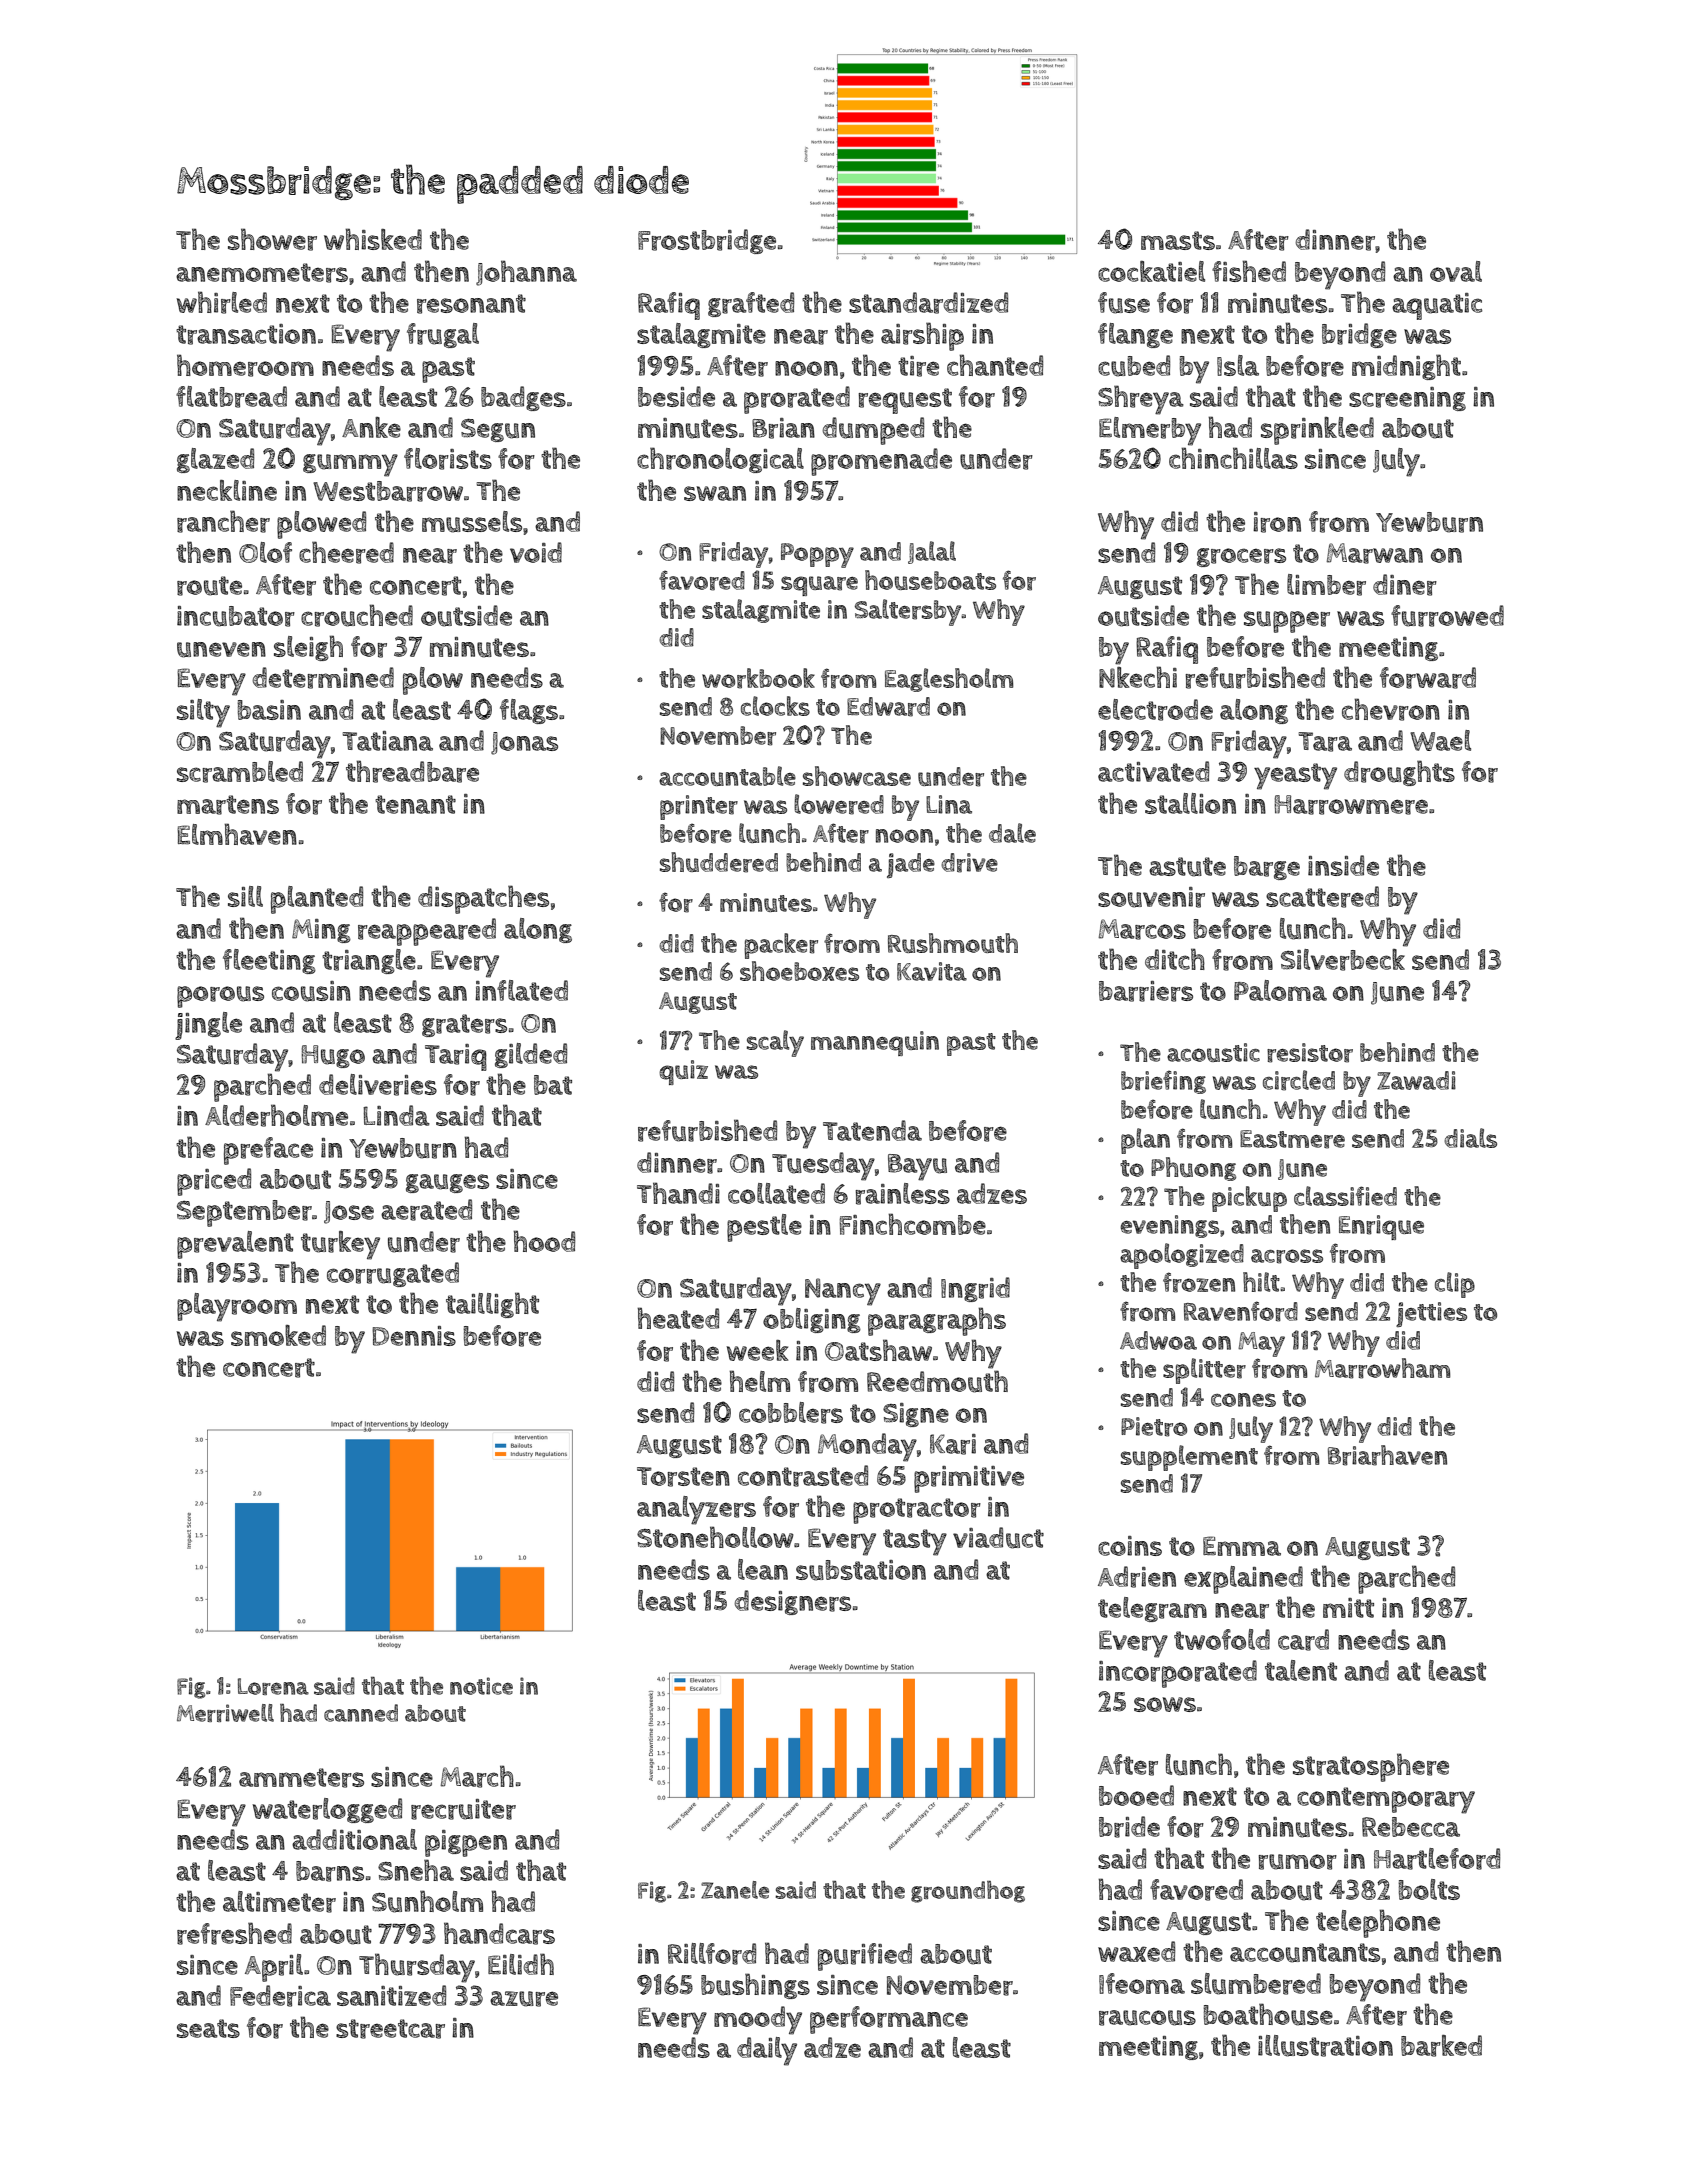  Describe the element at coordinates (683, 1072) in the screenshot. I see `quiz` at that location.
